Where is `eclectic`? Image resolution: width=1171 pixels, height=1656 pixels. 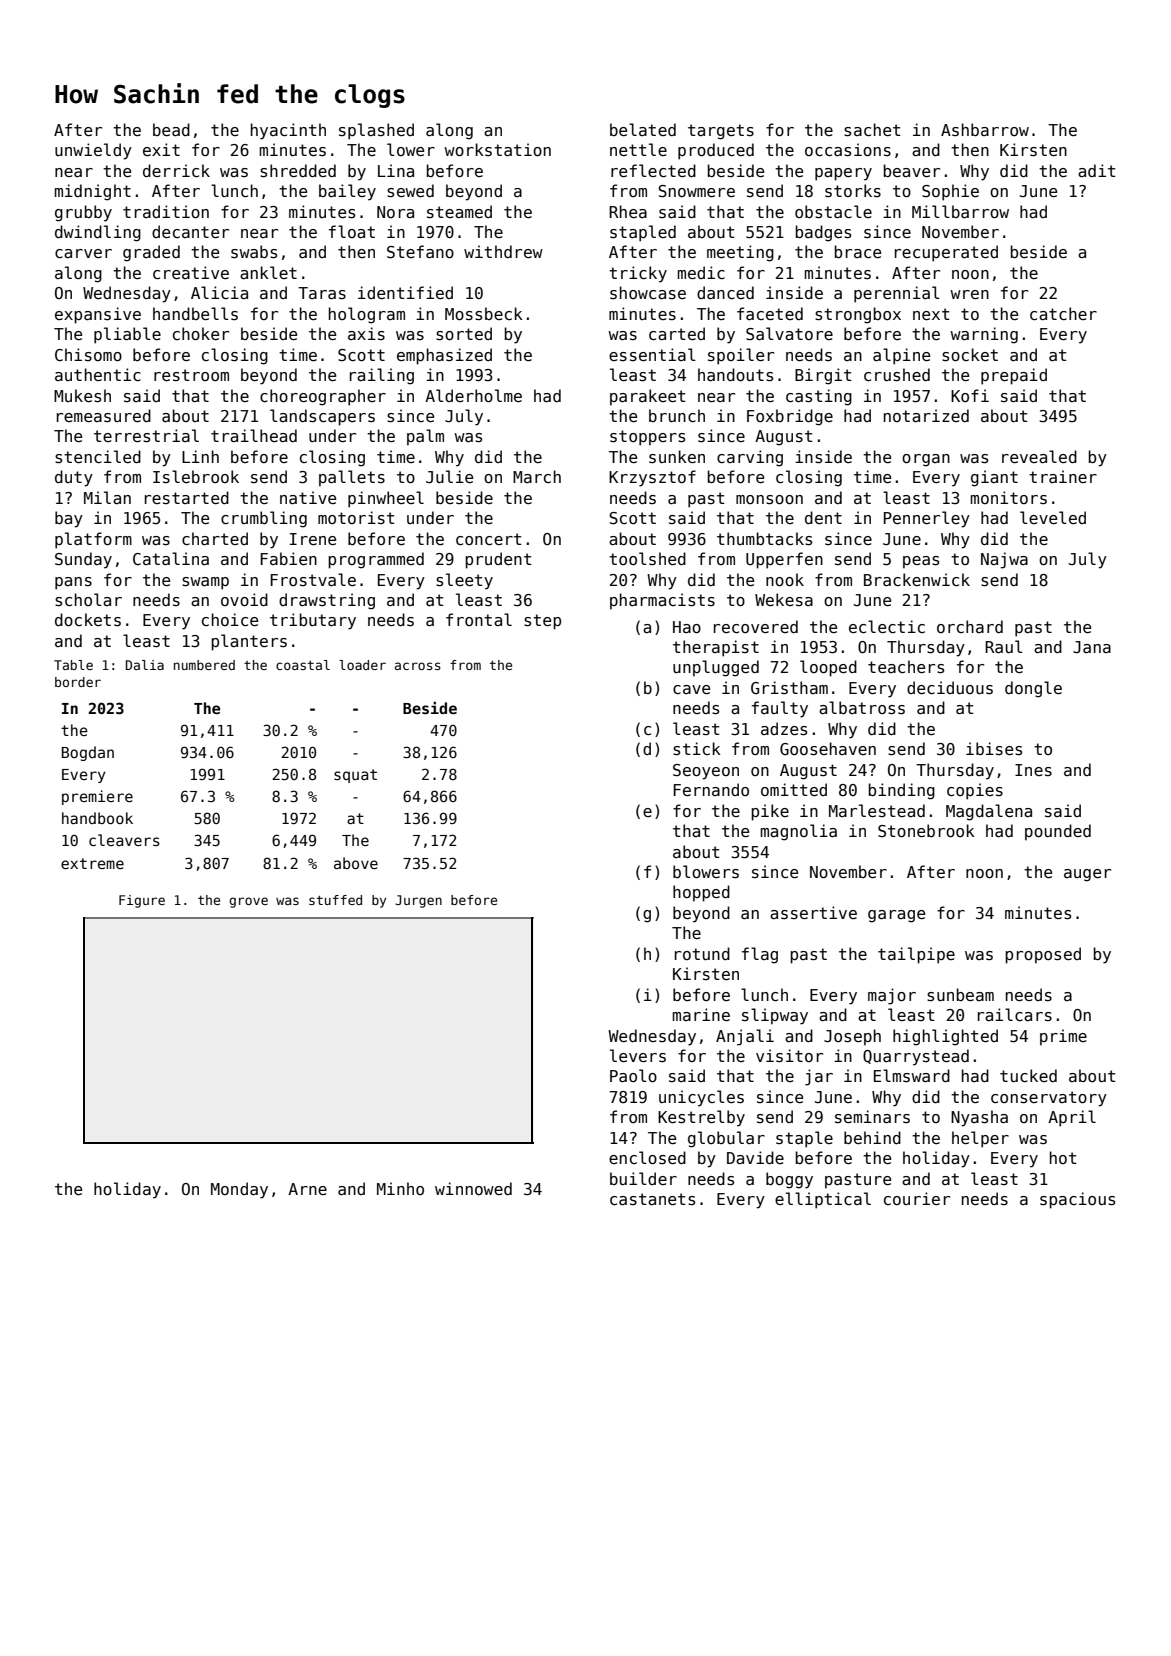
eclectic is located at coordinates (887, 626).
